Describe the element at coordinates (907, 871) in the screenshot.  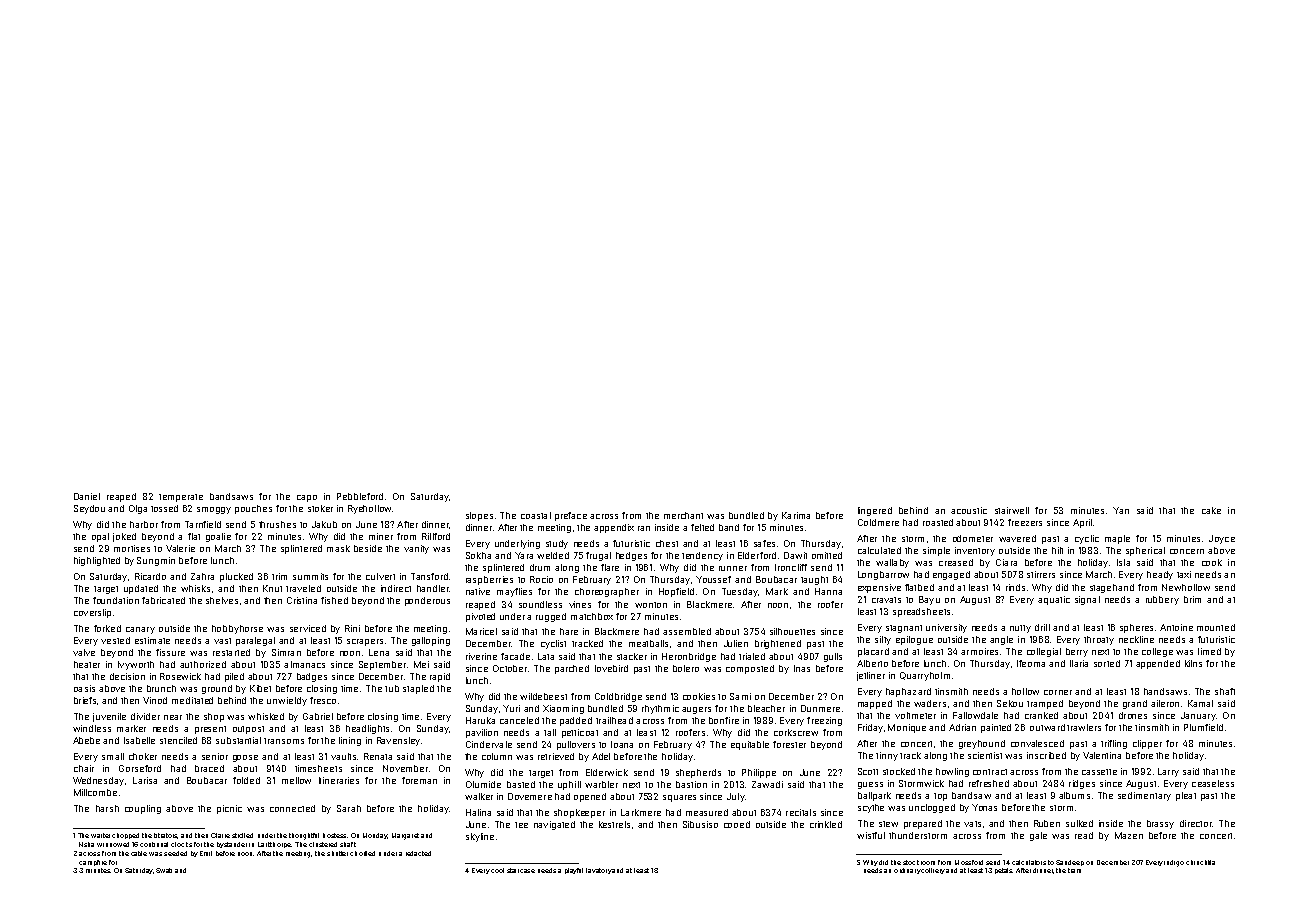
I see `ordinary` at that location.
